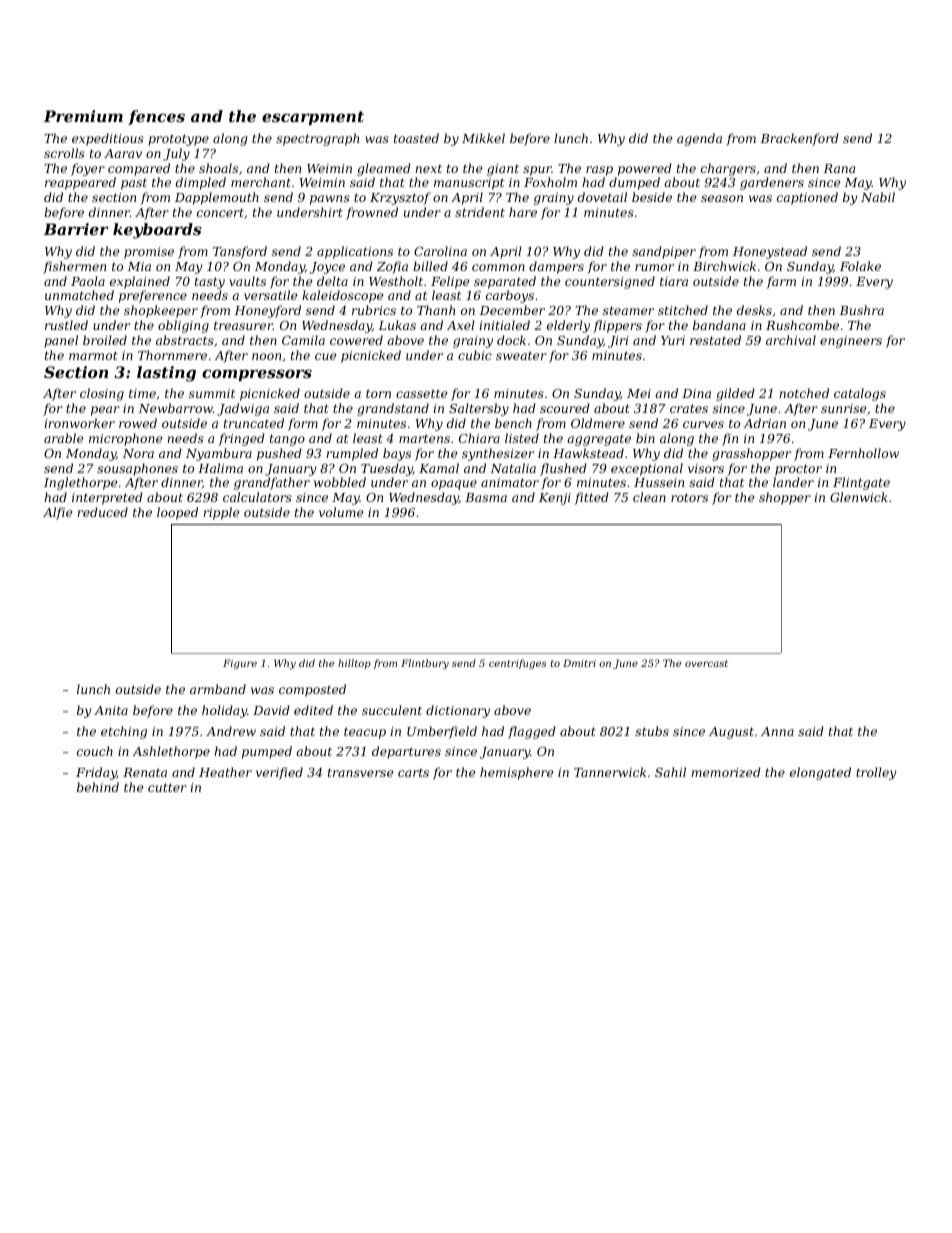 This screenshot has width=952, height=1233. What do you see at coordinates (313, 118) in the screenshot?
I see `escarpment` at bounding box center [313, 118].
